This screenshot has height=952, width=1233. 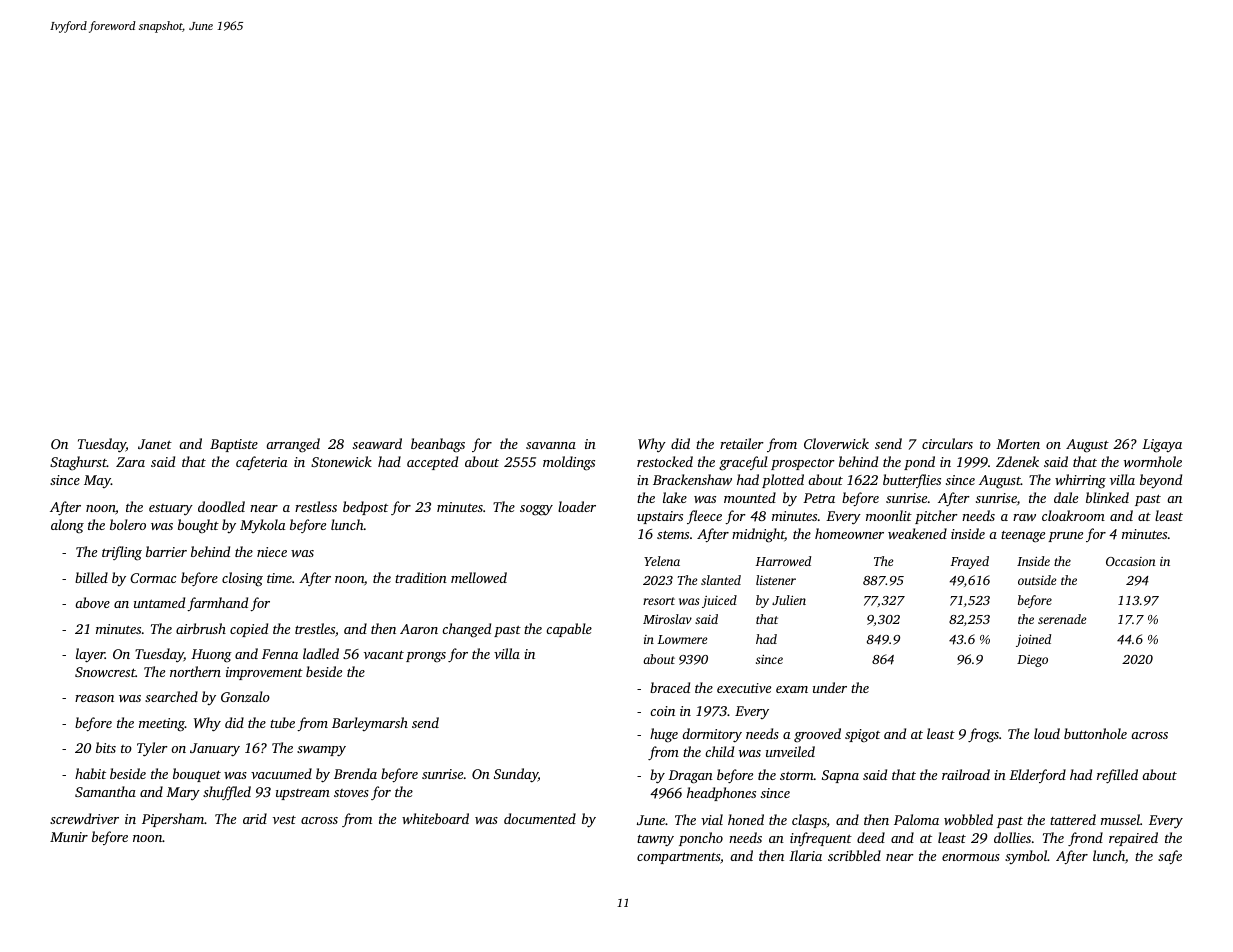 What do you see at coordinates (1162, 446) in the screenshot?
I see `Ligaya` at bounding box center [1162, 446].
